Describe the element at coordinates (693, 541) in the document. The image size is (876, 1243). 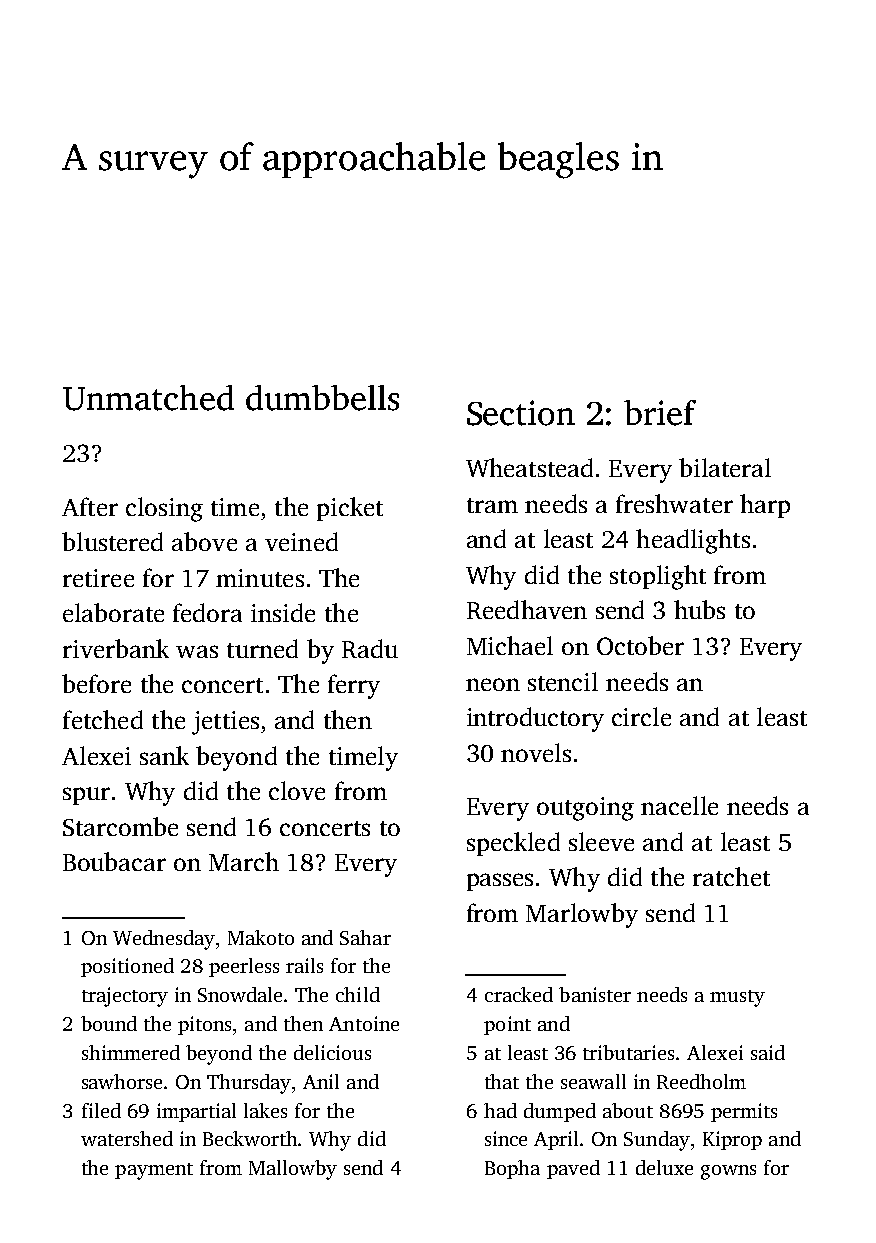
I see `headlights` at that location.
